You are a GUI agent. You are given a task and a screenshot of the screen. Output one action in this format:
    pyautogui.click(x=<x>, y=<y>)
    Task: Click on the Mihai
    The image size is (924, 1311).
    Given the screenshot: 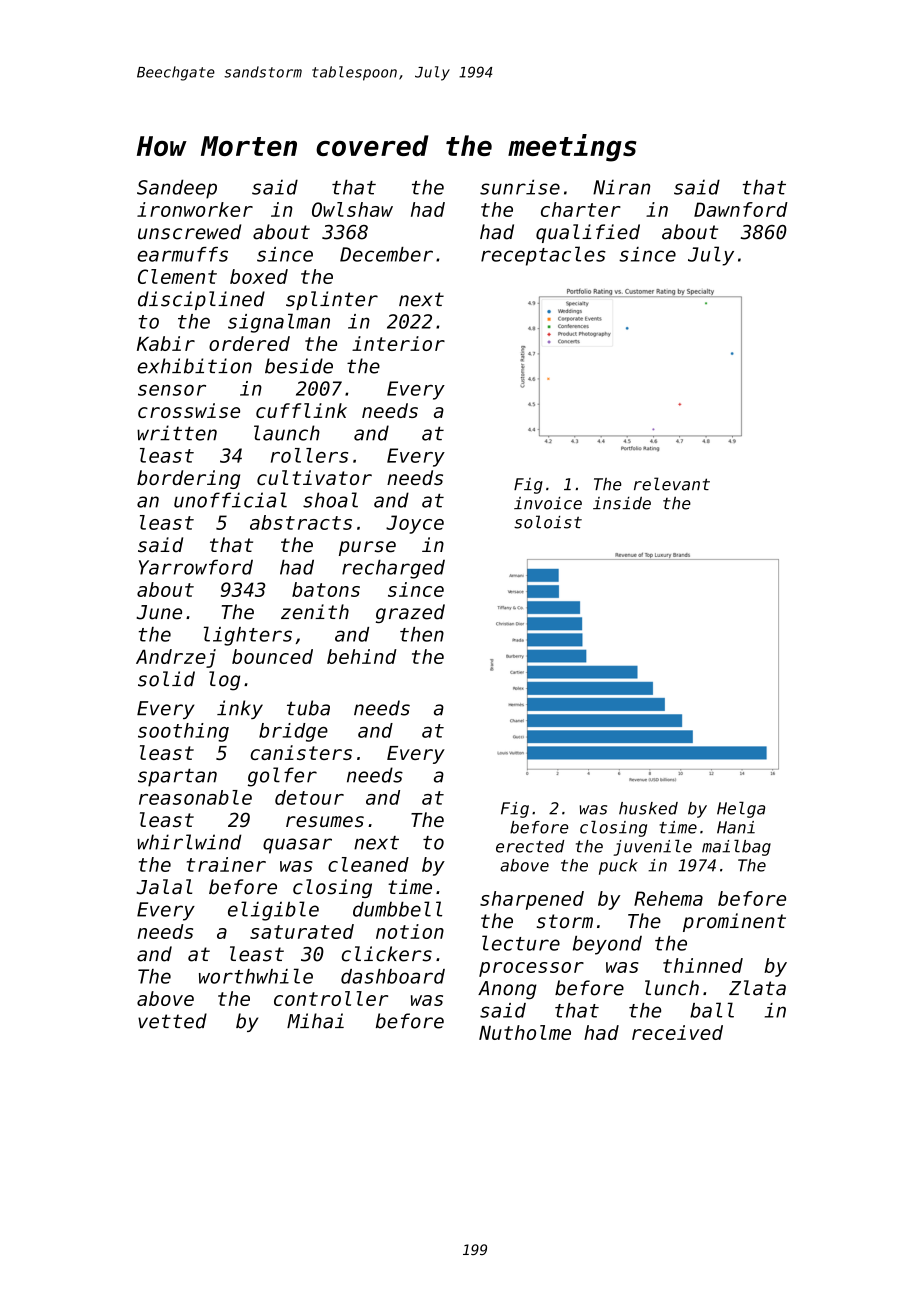 What is the action you would take?
    pyautogui.click(x=315, y=1021)
